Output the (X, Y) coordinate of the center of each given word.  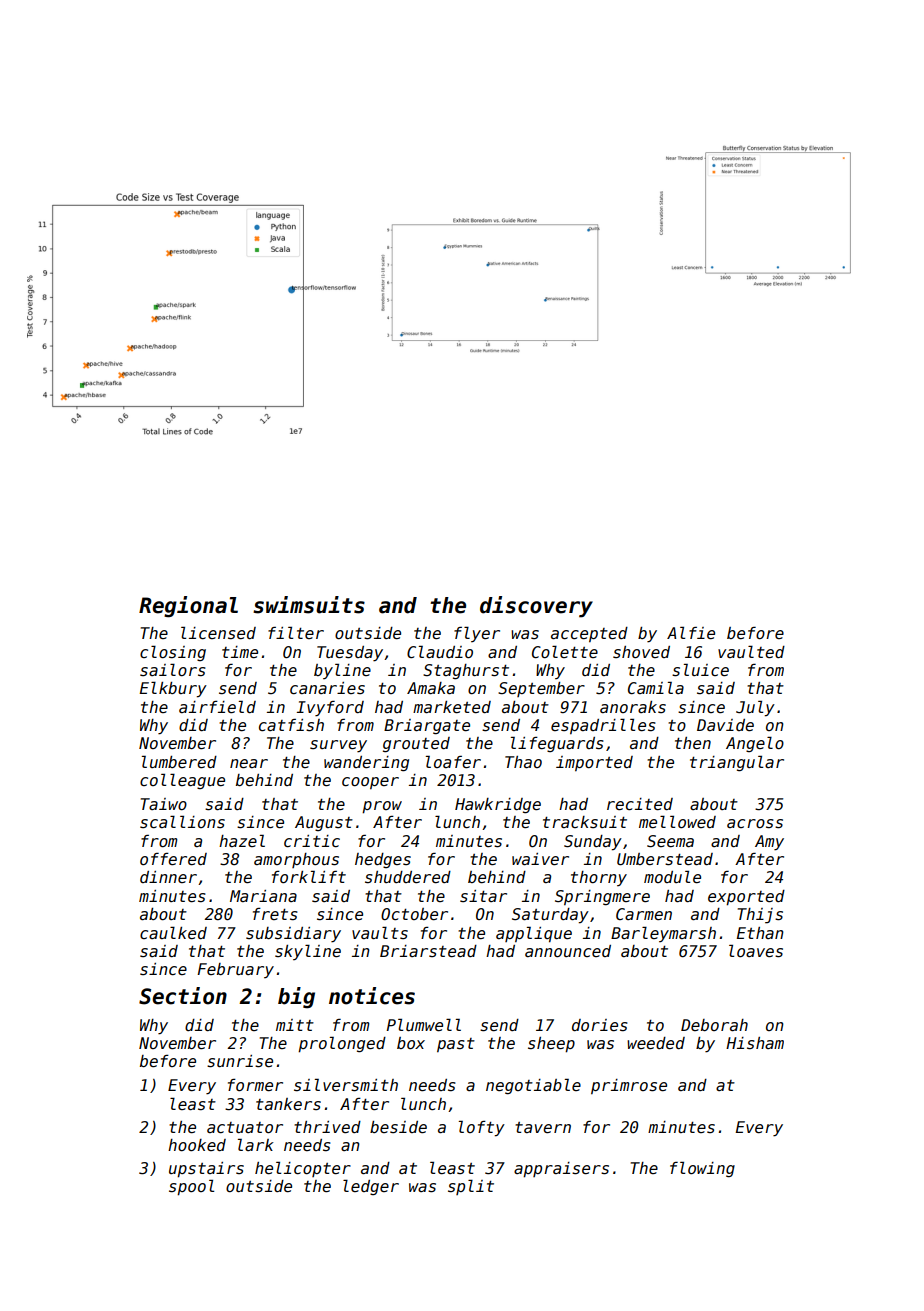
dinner (168, 877)
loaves (756, 951)
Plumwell (423, 1025)
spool (191, 1187)
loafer (453, 761)
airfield (217, 706)
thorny (599, 878)
